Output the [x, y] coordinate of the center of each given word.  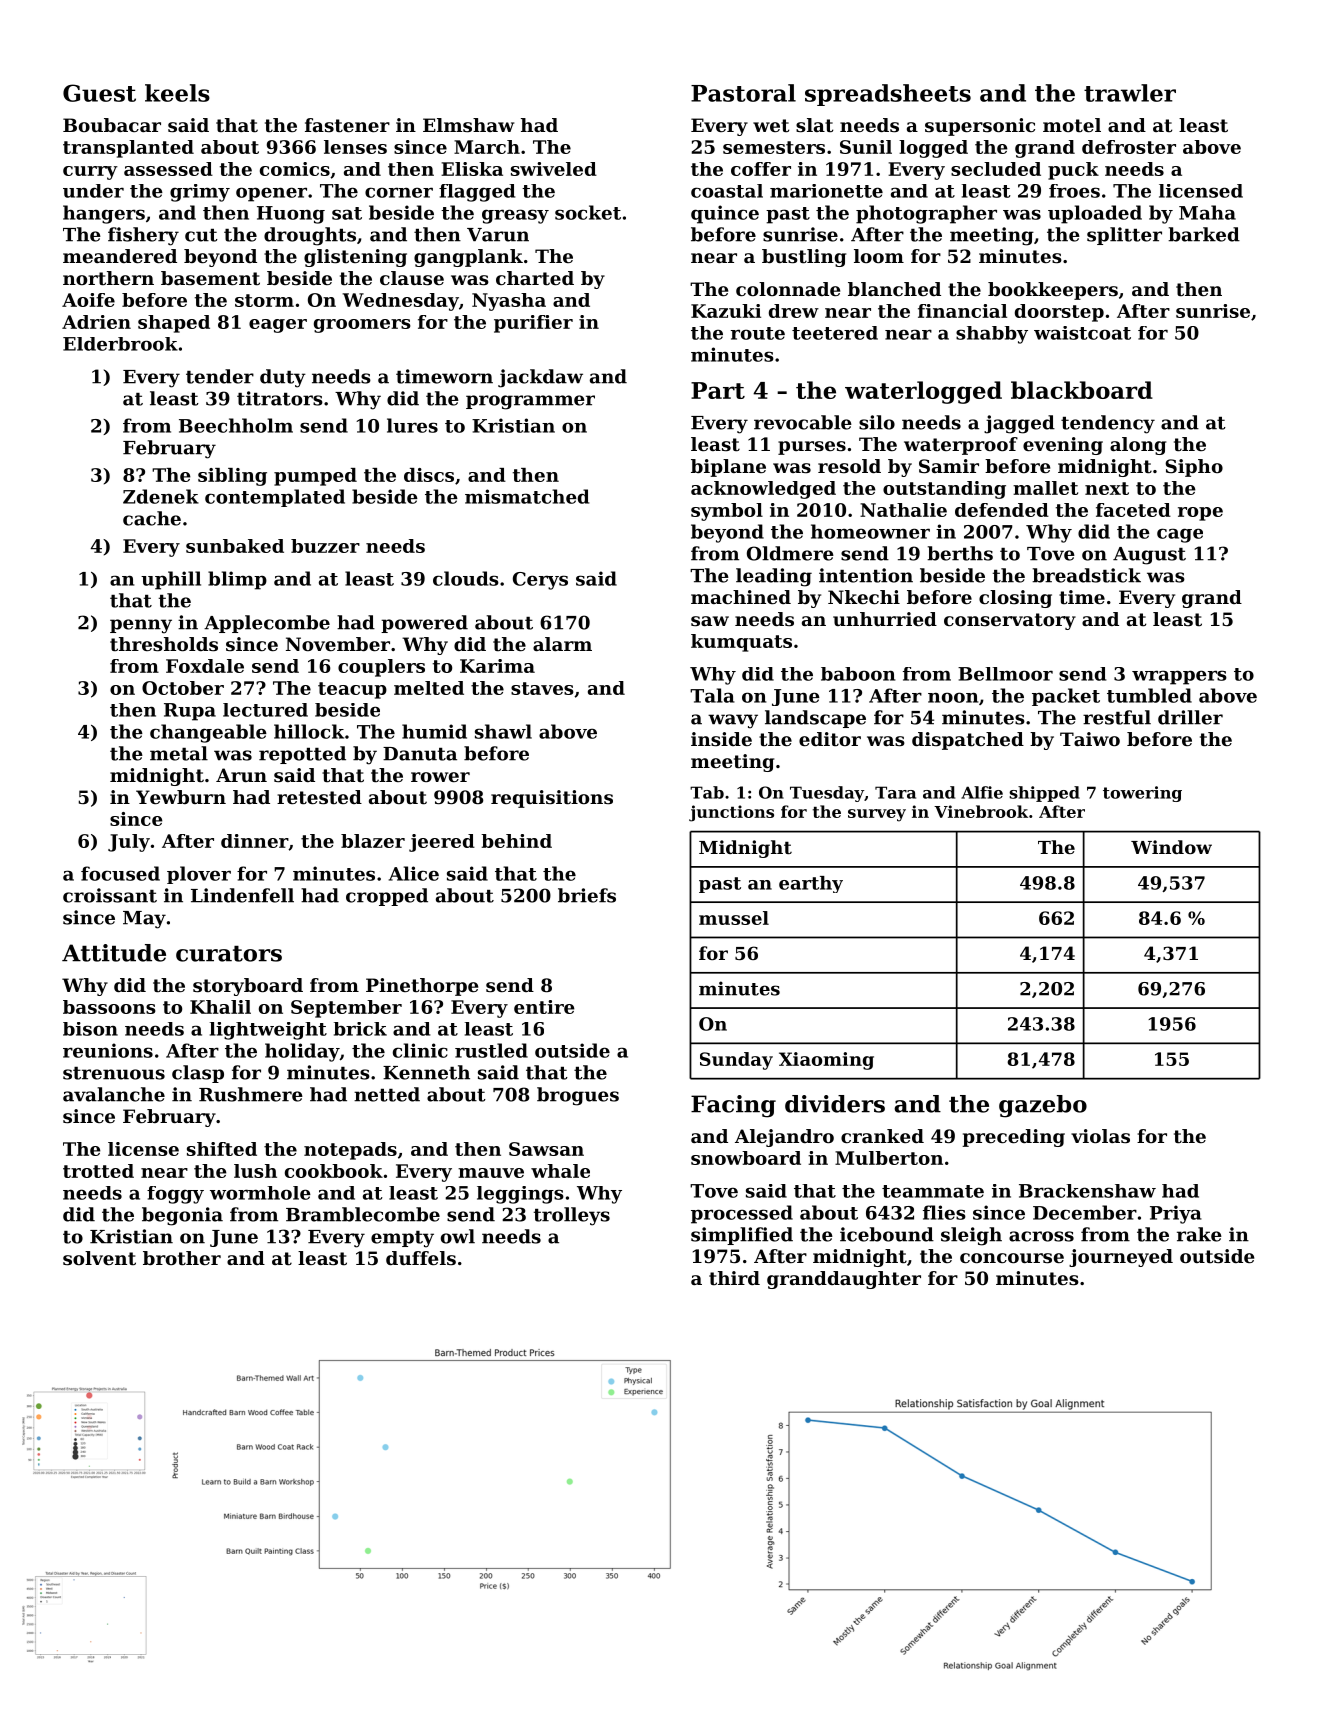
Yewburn [181, 797]
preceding [1013, 1138]
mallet [1045, 488]
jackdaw [540, 378]
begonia [182, 1216]
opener [271, 194]
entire [544, 1007]
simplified [742, 1236]
